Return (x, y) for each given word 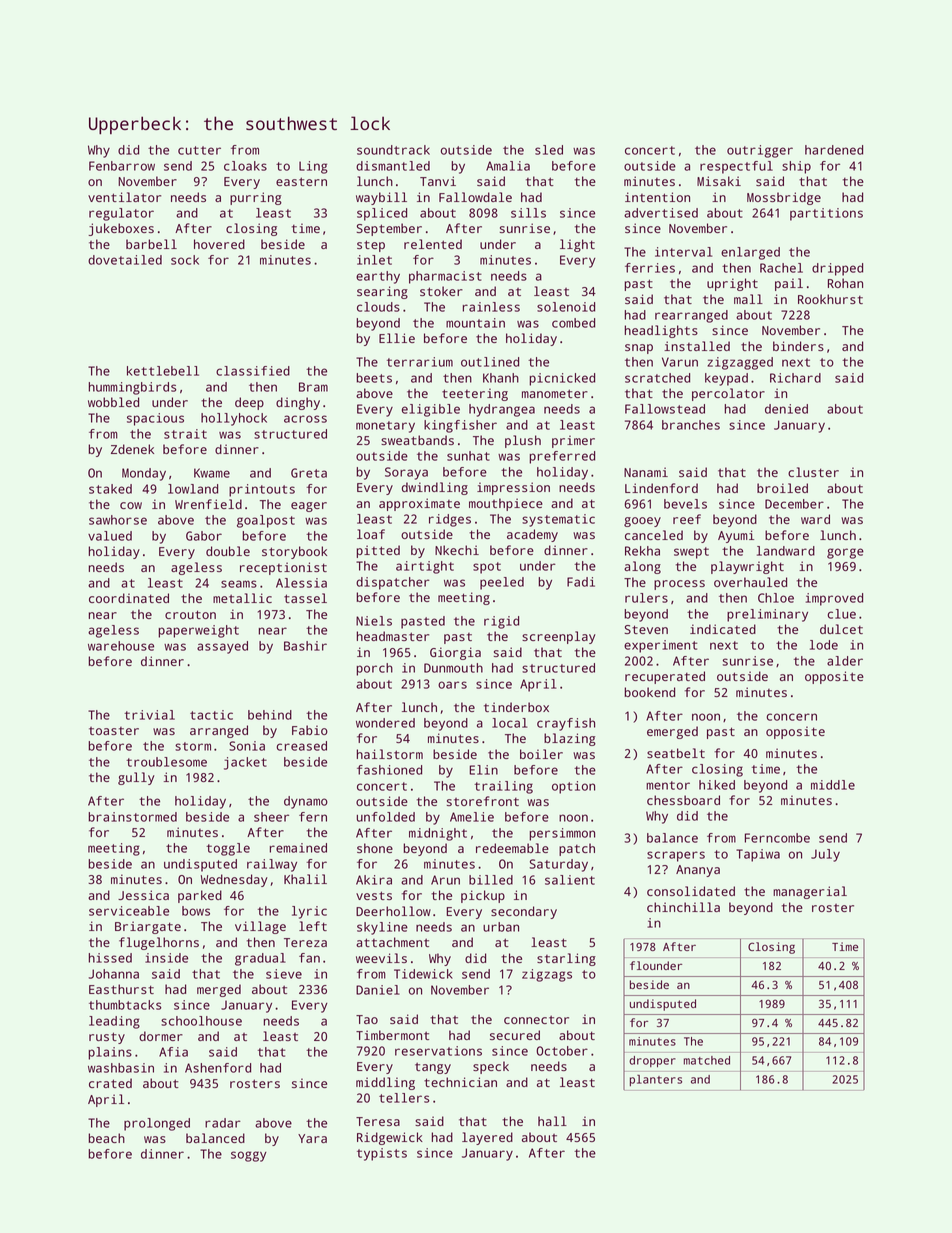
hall (552, 1121)
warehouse (121, 646)
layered (487, 1138)
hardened (834, 150)
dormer (161, 1036)
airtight (425, 567)
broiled (782, 488)
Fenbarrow (122, 166)
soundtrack (393, 150)
